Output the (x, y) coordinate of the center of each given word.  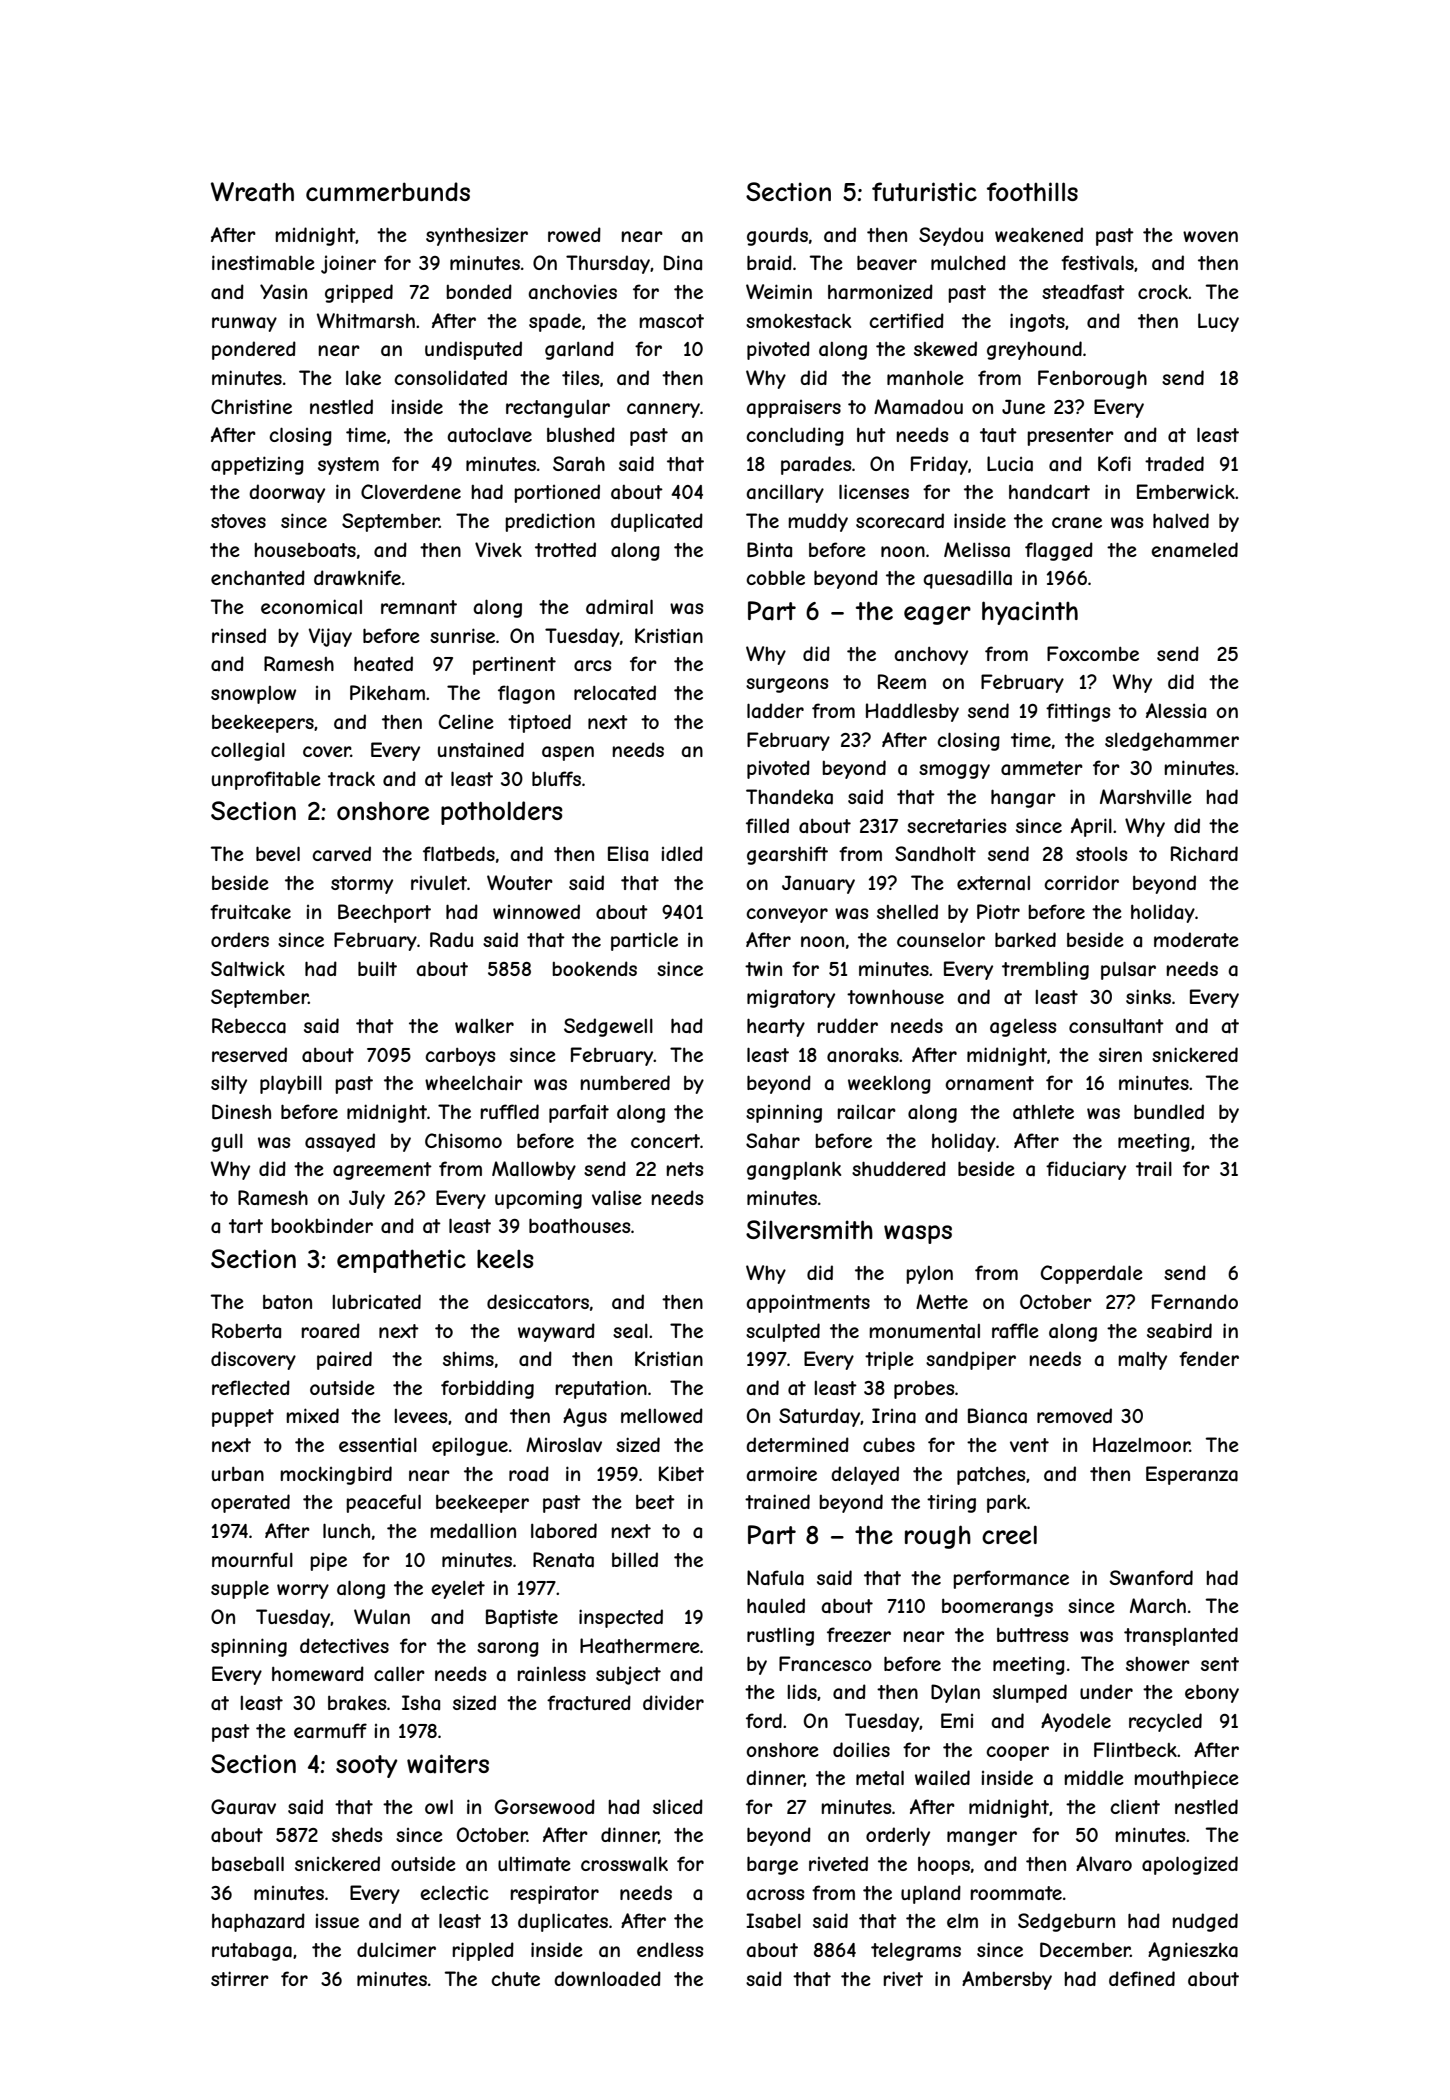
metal (880, 1778)
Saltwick (248, 968)
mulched (968, 262)
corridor (1081, 882)
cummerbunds (388, 191)
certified (906, 320)
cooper (1017, 1753)
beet (655, 1502)
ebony (1212, 1693)
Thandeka (789, 797)
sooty (367, 1766)
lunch (346, 1530)
